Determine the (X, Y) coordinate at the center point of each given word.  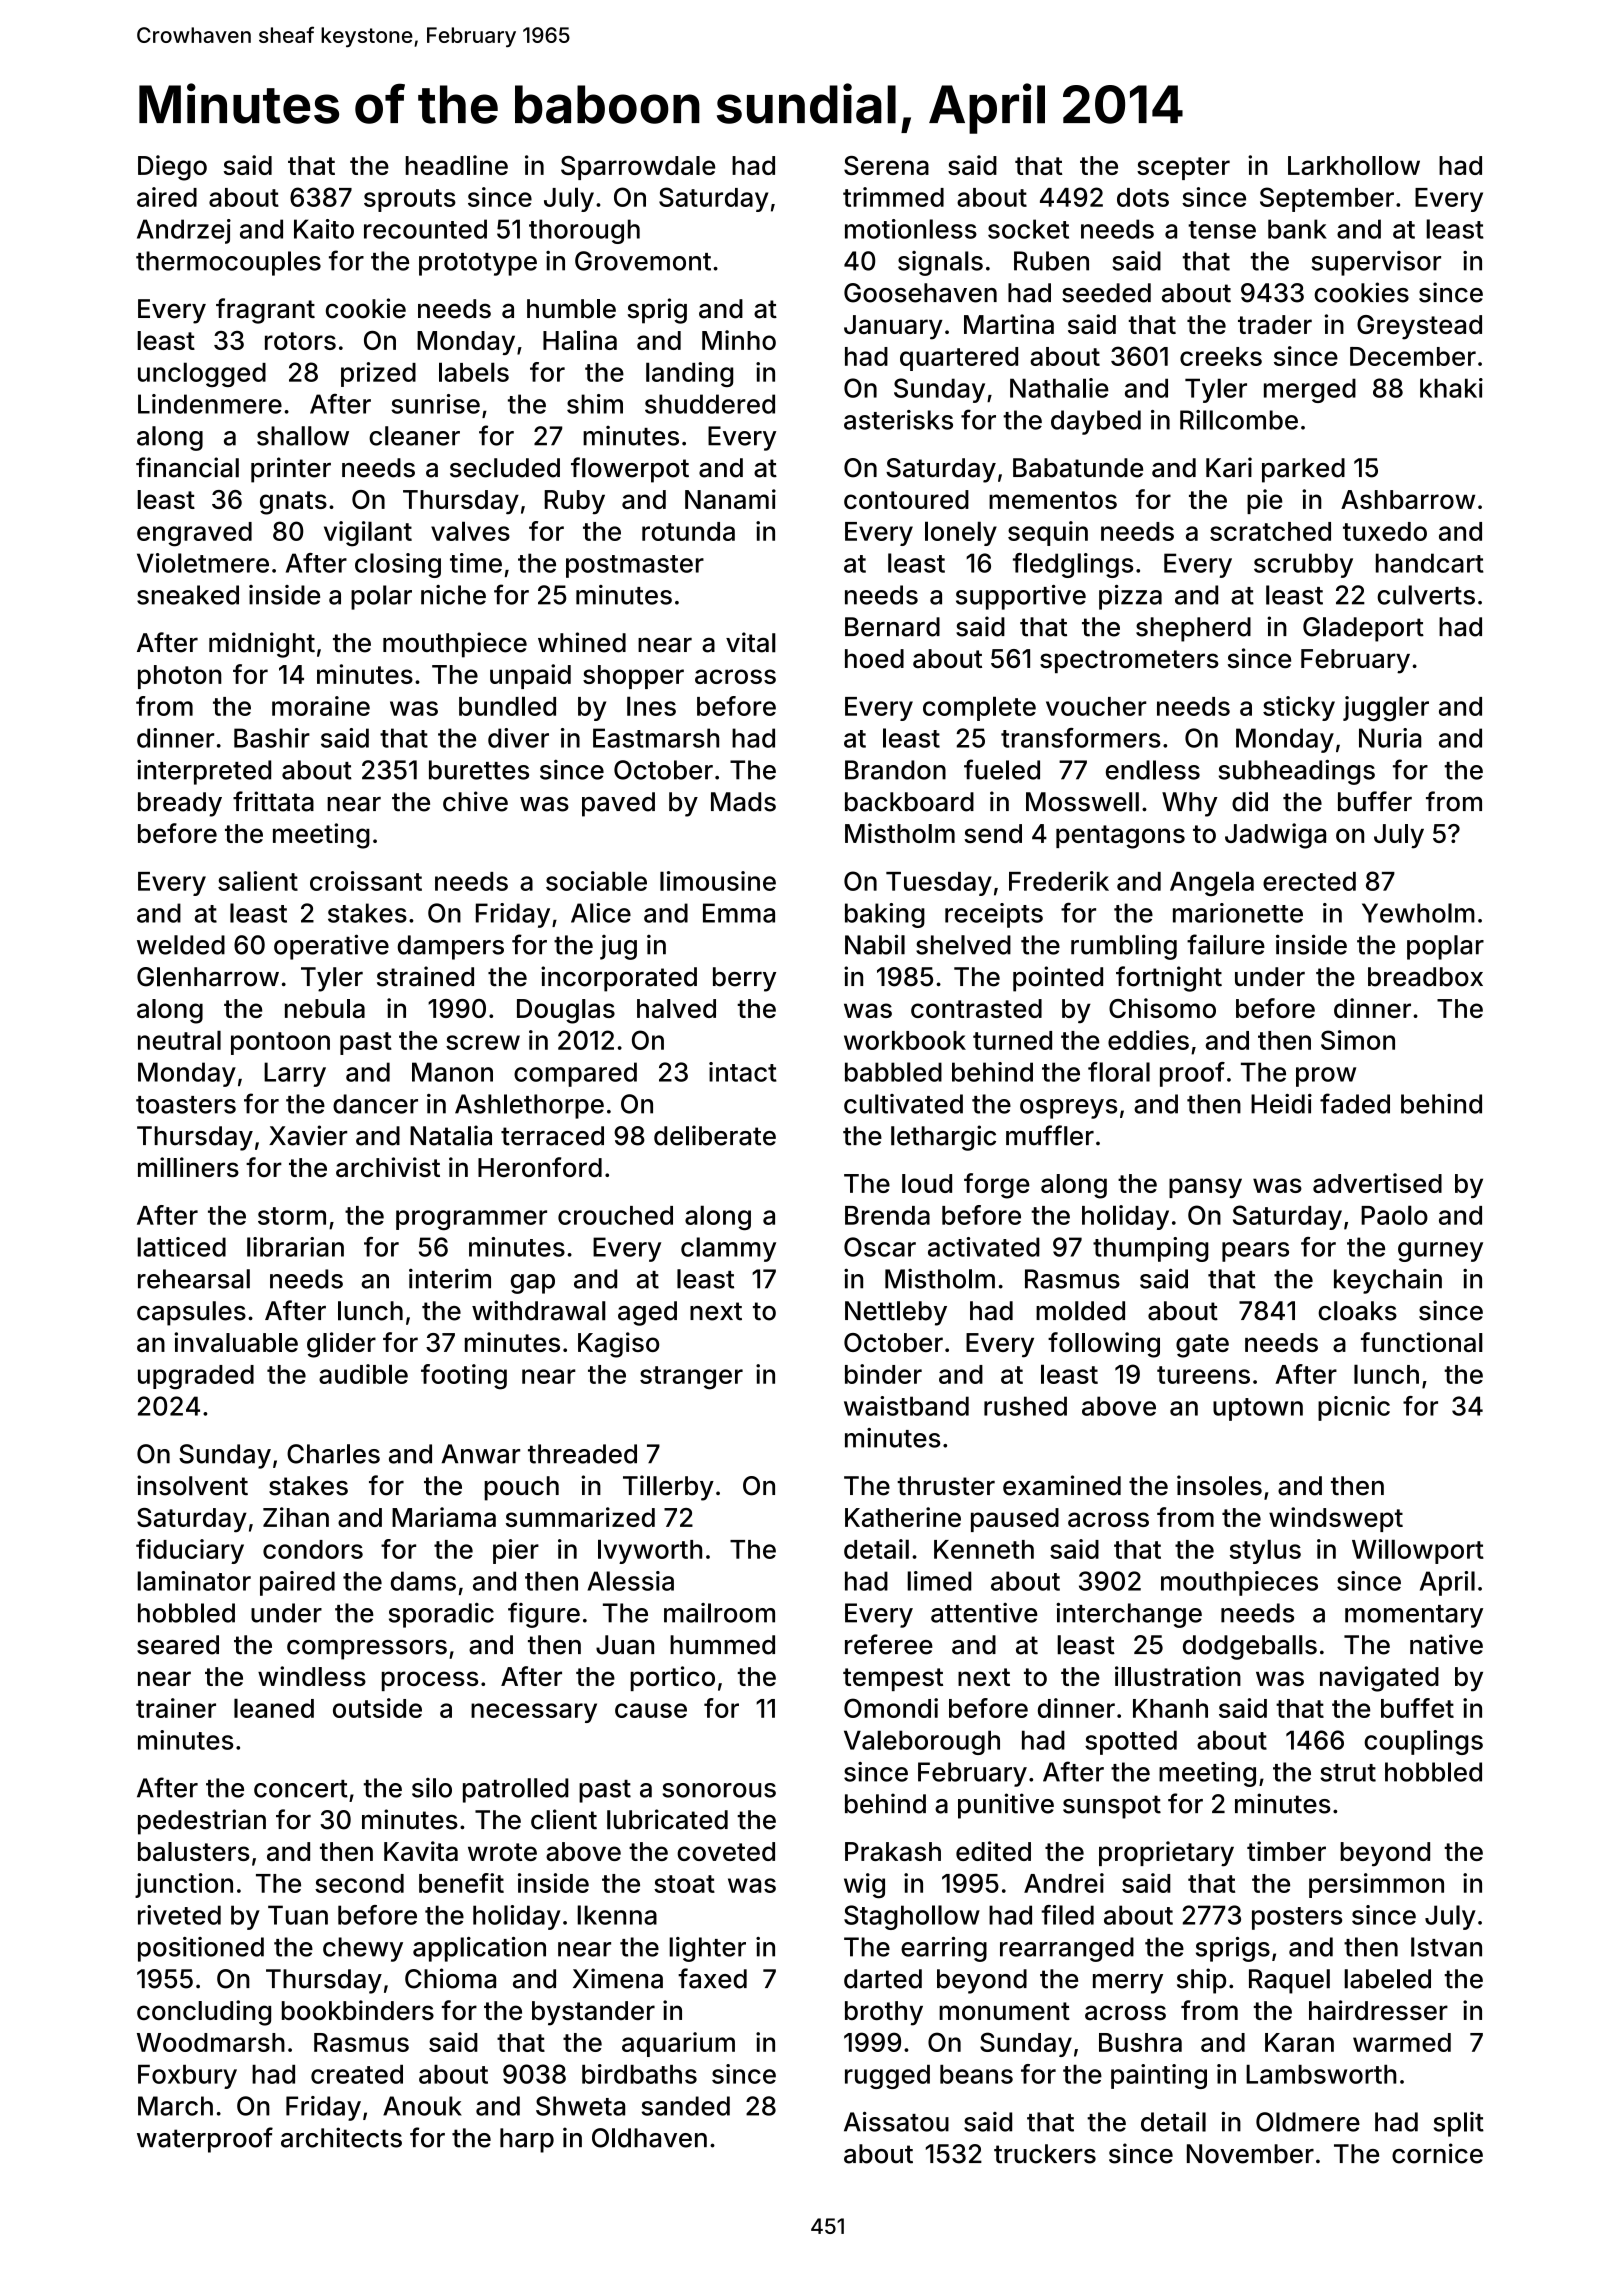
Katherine (903, 1517)
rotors (300, 341)
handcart (1430, 563)
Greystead (1419, 327)
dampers (450, 947)
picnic (1354, 1408)
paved (618, 804)
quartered (959, 359)
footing (464, 1377)
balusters (194, 1851)
